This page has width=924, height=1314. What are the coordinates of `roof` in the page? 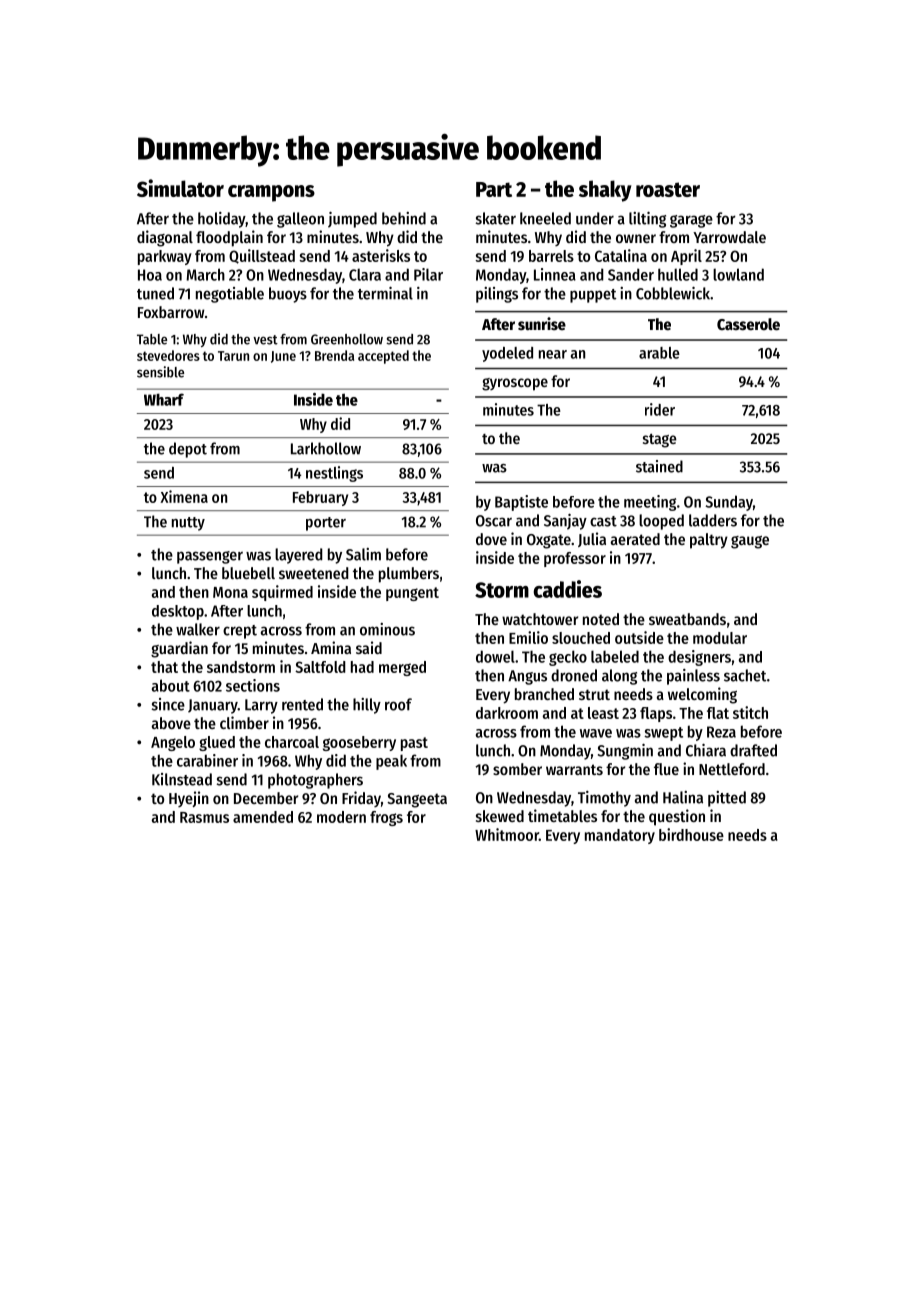 It's located at (398, 704).
